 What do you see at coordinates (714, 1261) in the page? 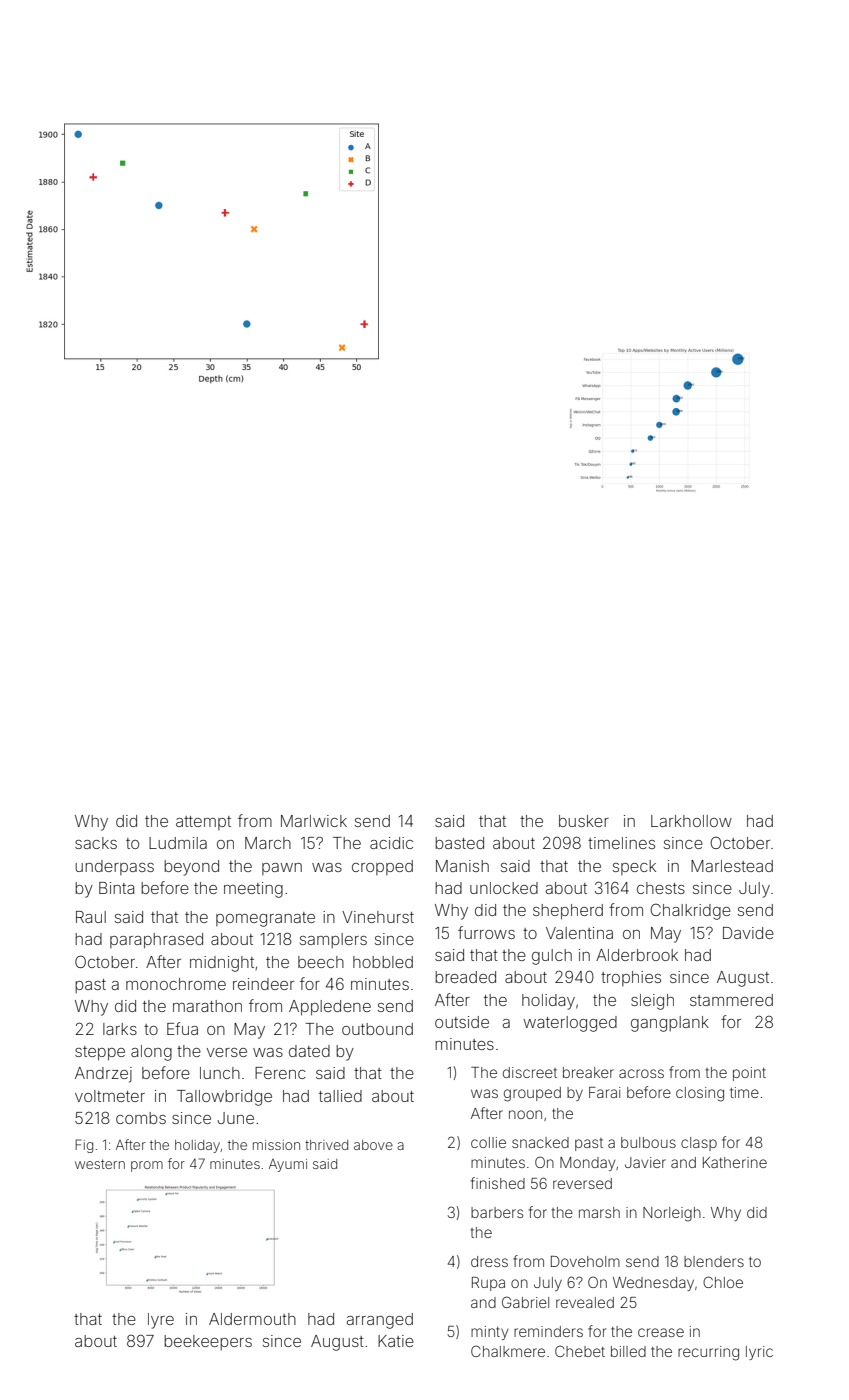
I see `blenders` at bounding box center [714, 1261].
